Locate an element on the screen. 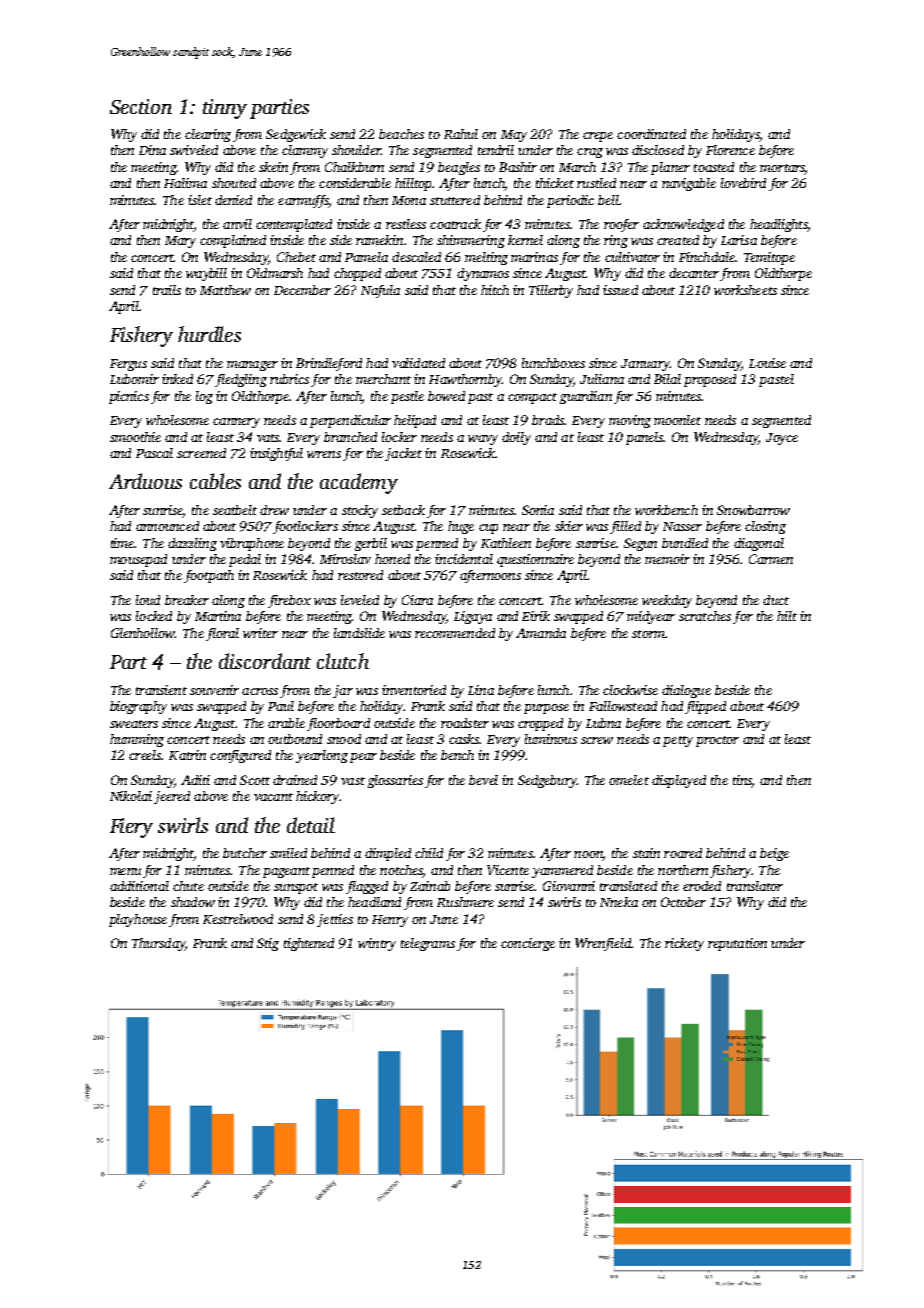 The image size is (924, 1308). landslide is located at coordinates (359, 633).
